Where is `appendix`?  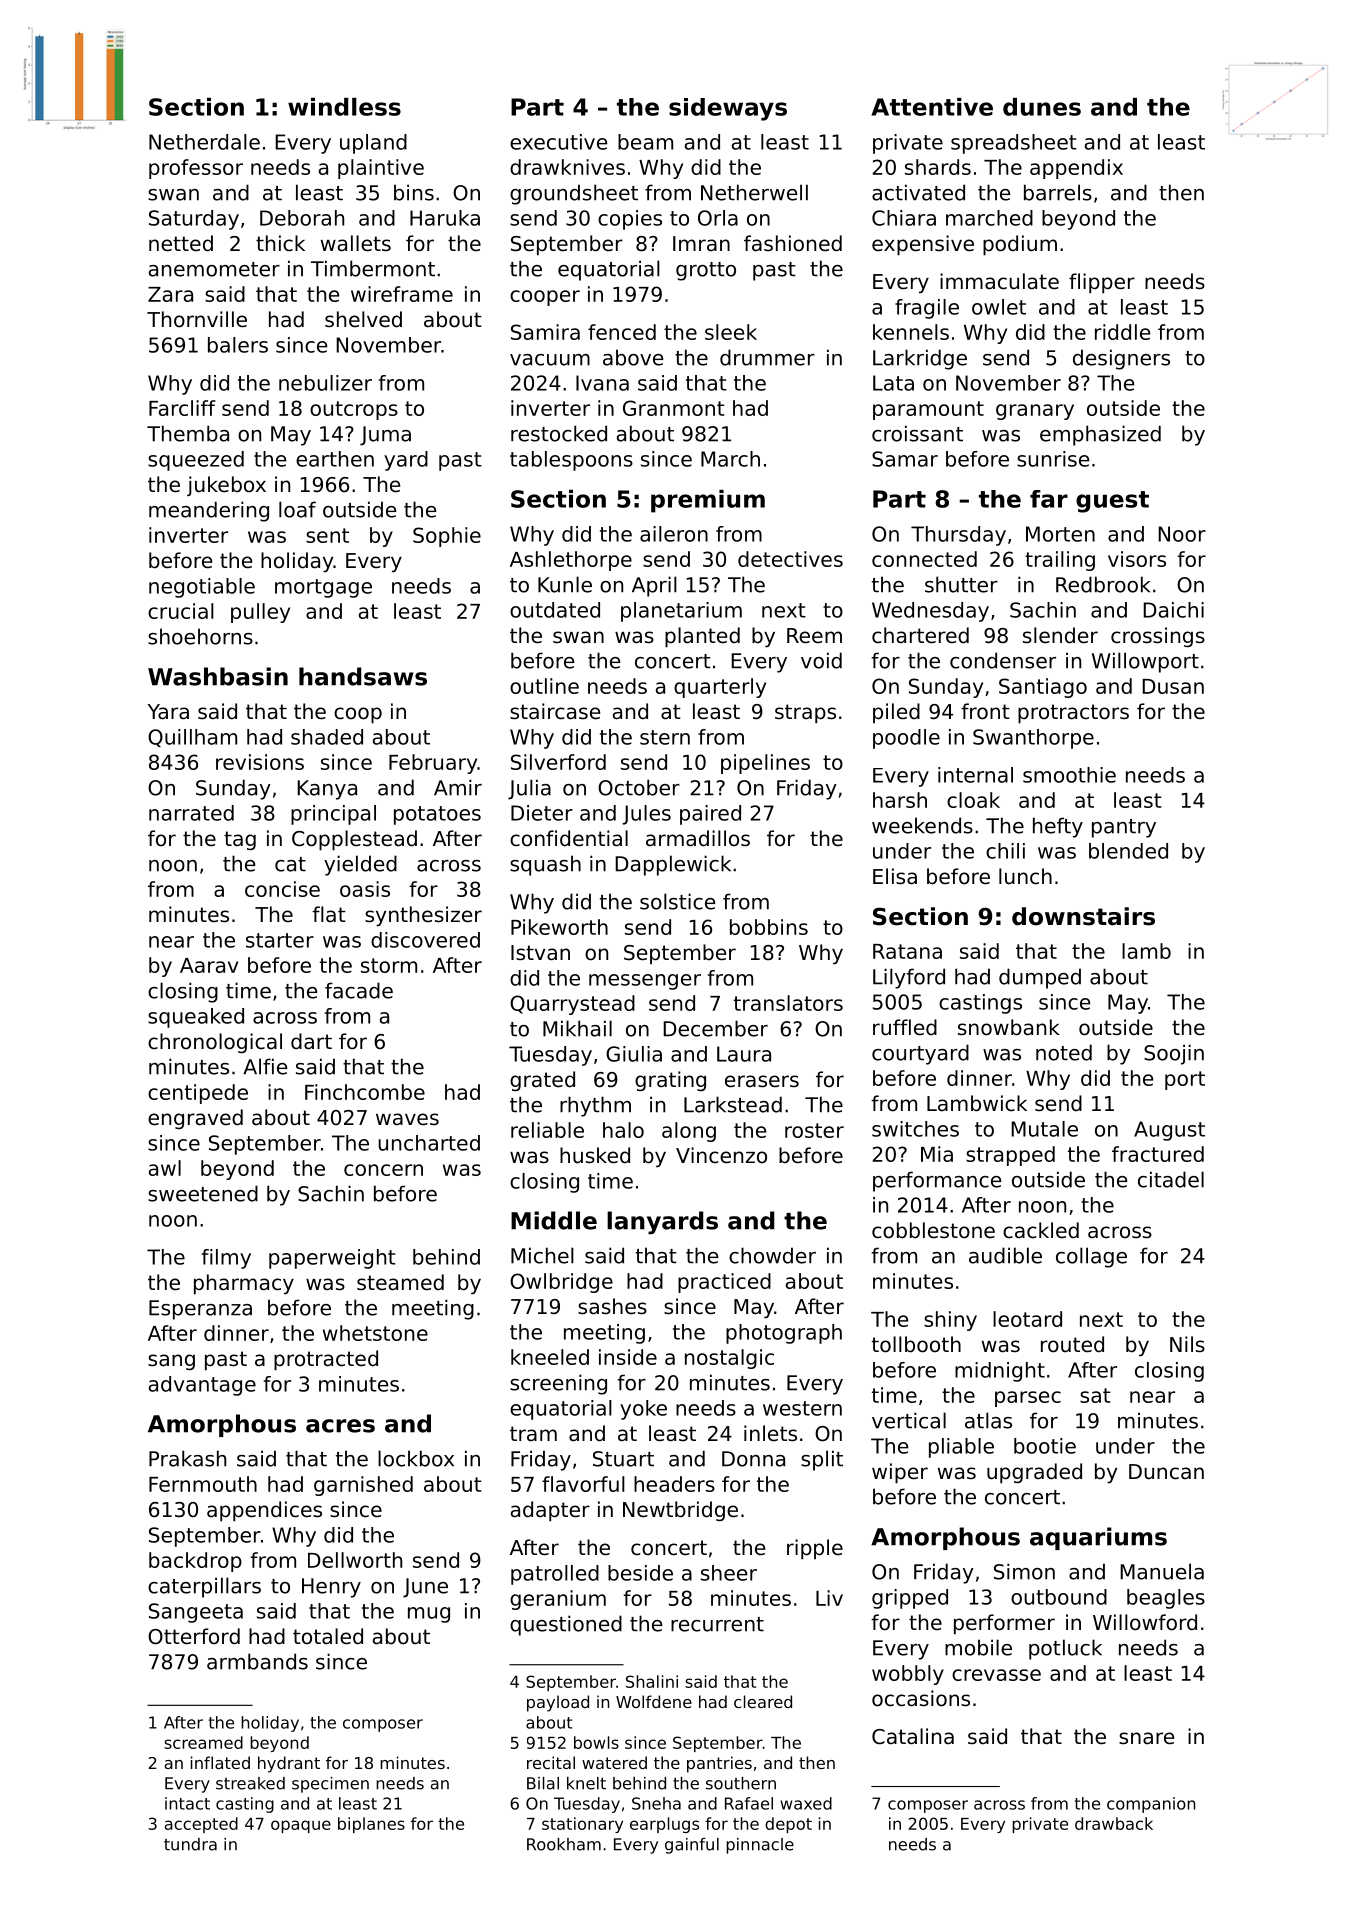
appendix is located at coordinates (1076, 169).
